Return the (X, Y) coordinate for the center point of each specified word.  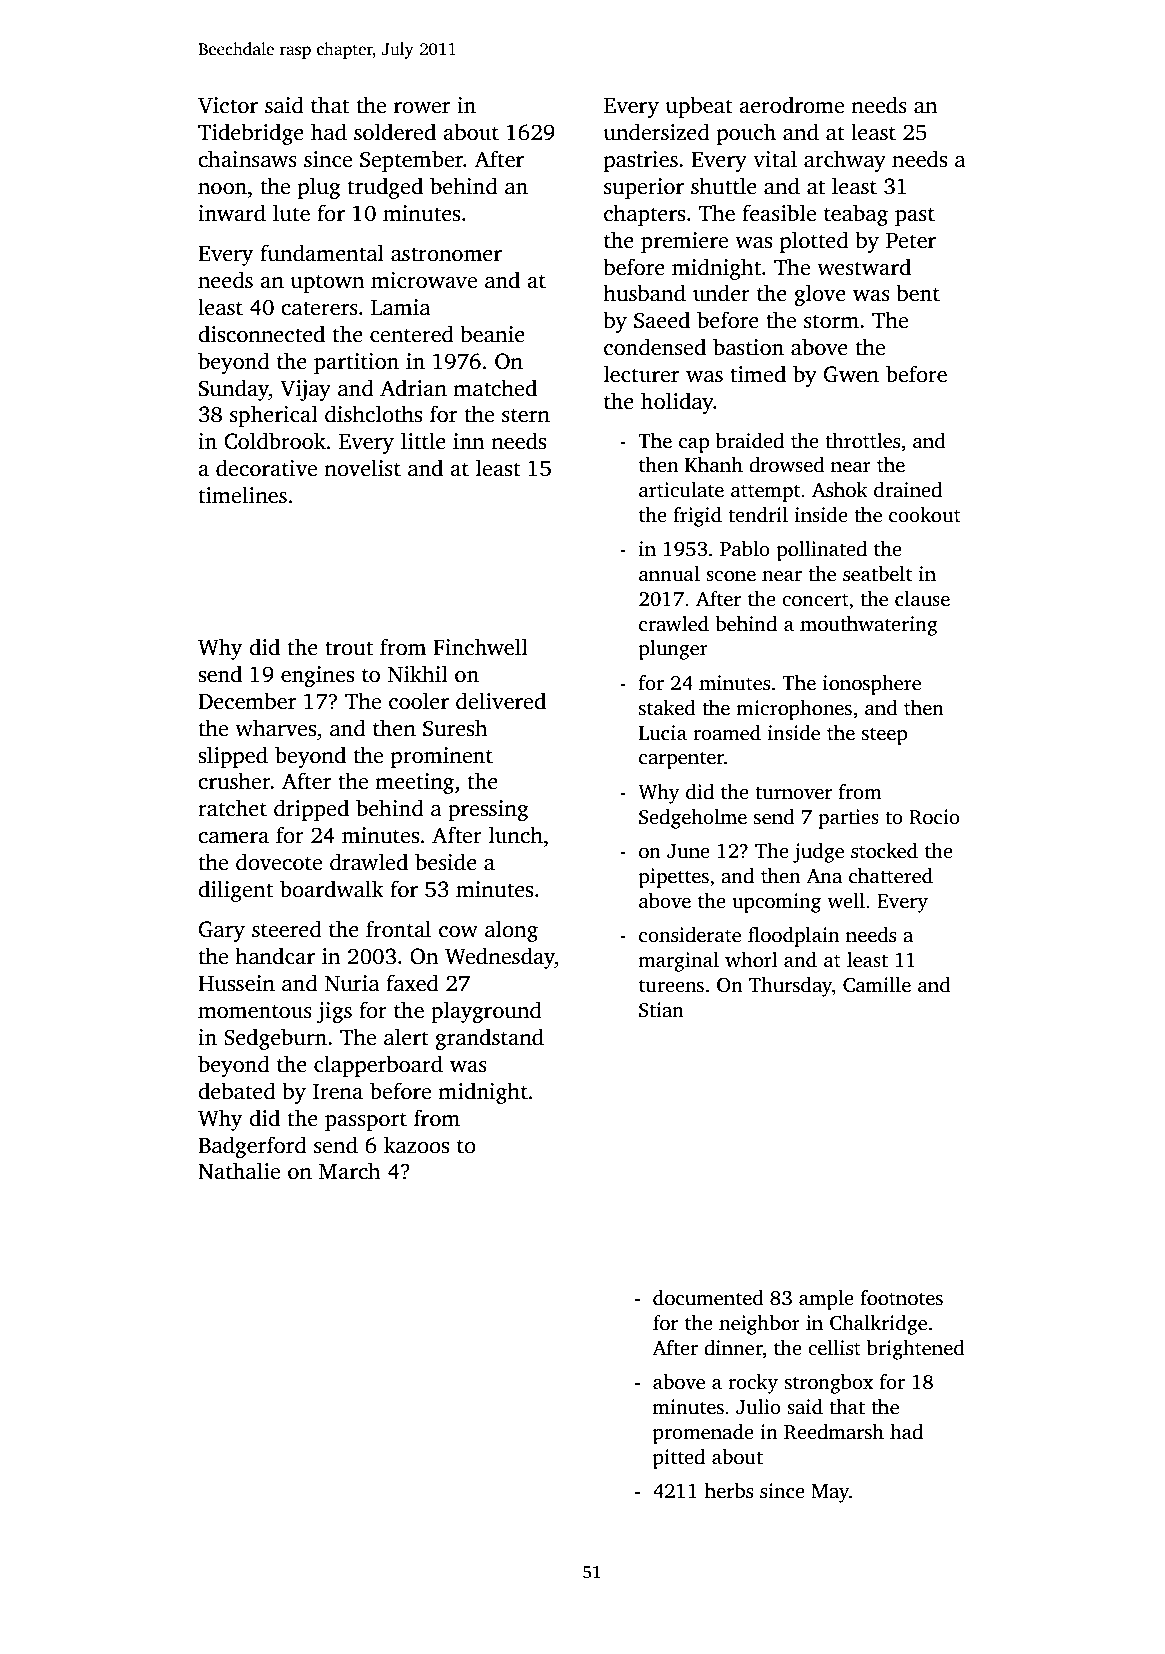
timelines (242, 495)
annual (669, 574)
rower (422, 108)
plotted (814, 242)
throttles (862, 441)
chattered (891, 876)
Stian (661, 1010)
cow (458, 932)
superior (644, 188)
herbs (729, 1491)
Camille (877, 985)
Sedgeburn (275, 1039)
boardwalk (332, 889)
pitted (679, 1459)
